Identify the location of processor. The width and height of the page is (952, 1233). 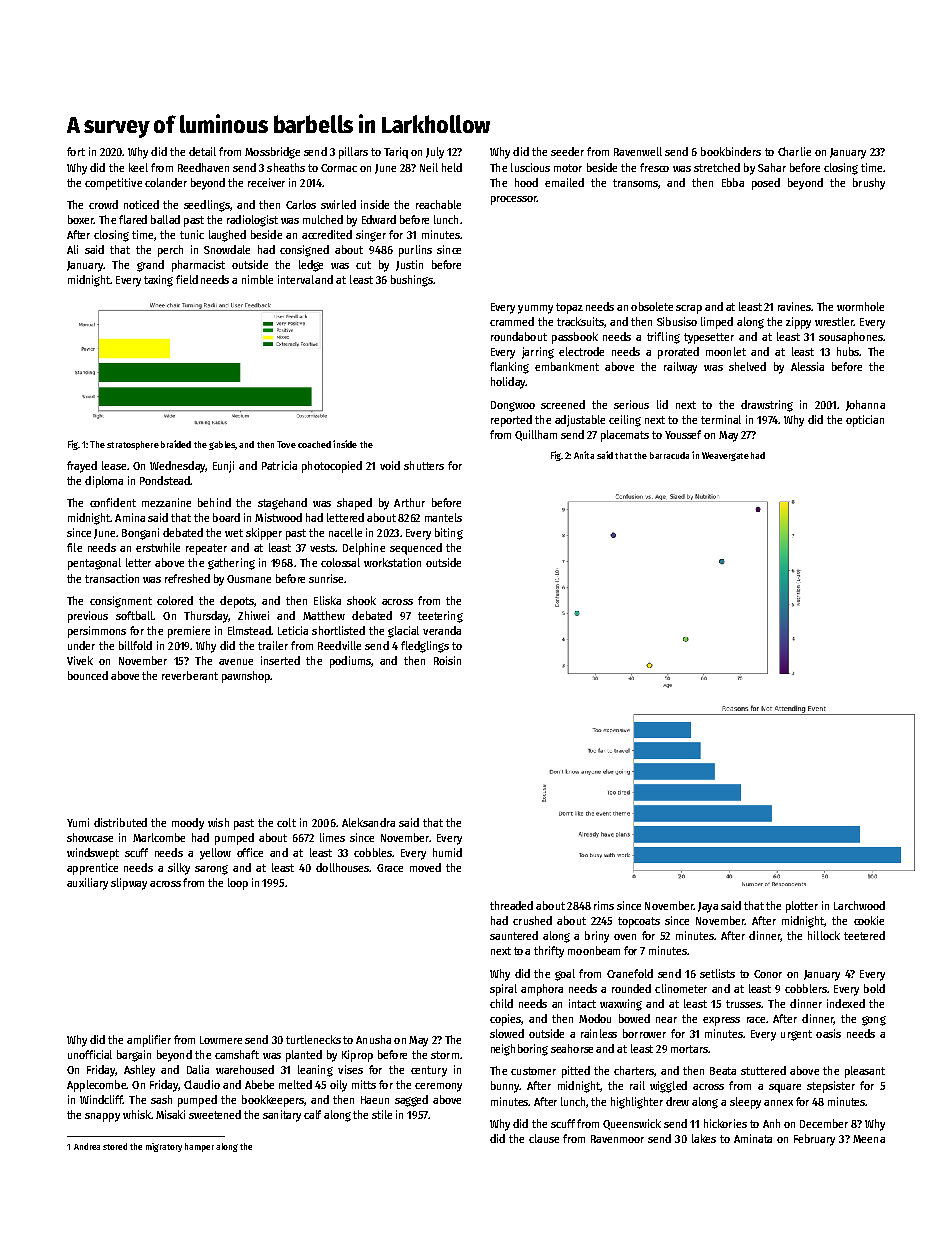
(514, 200).
